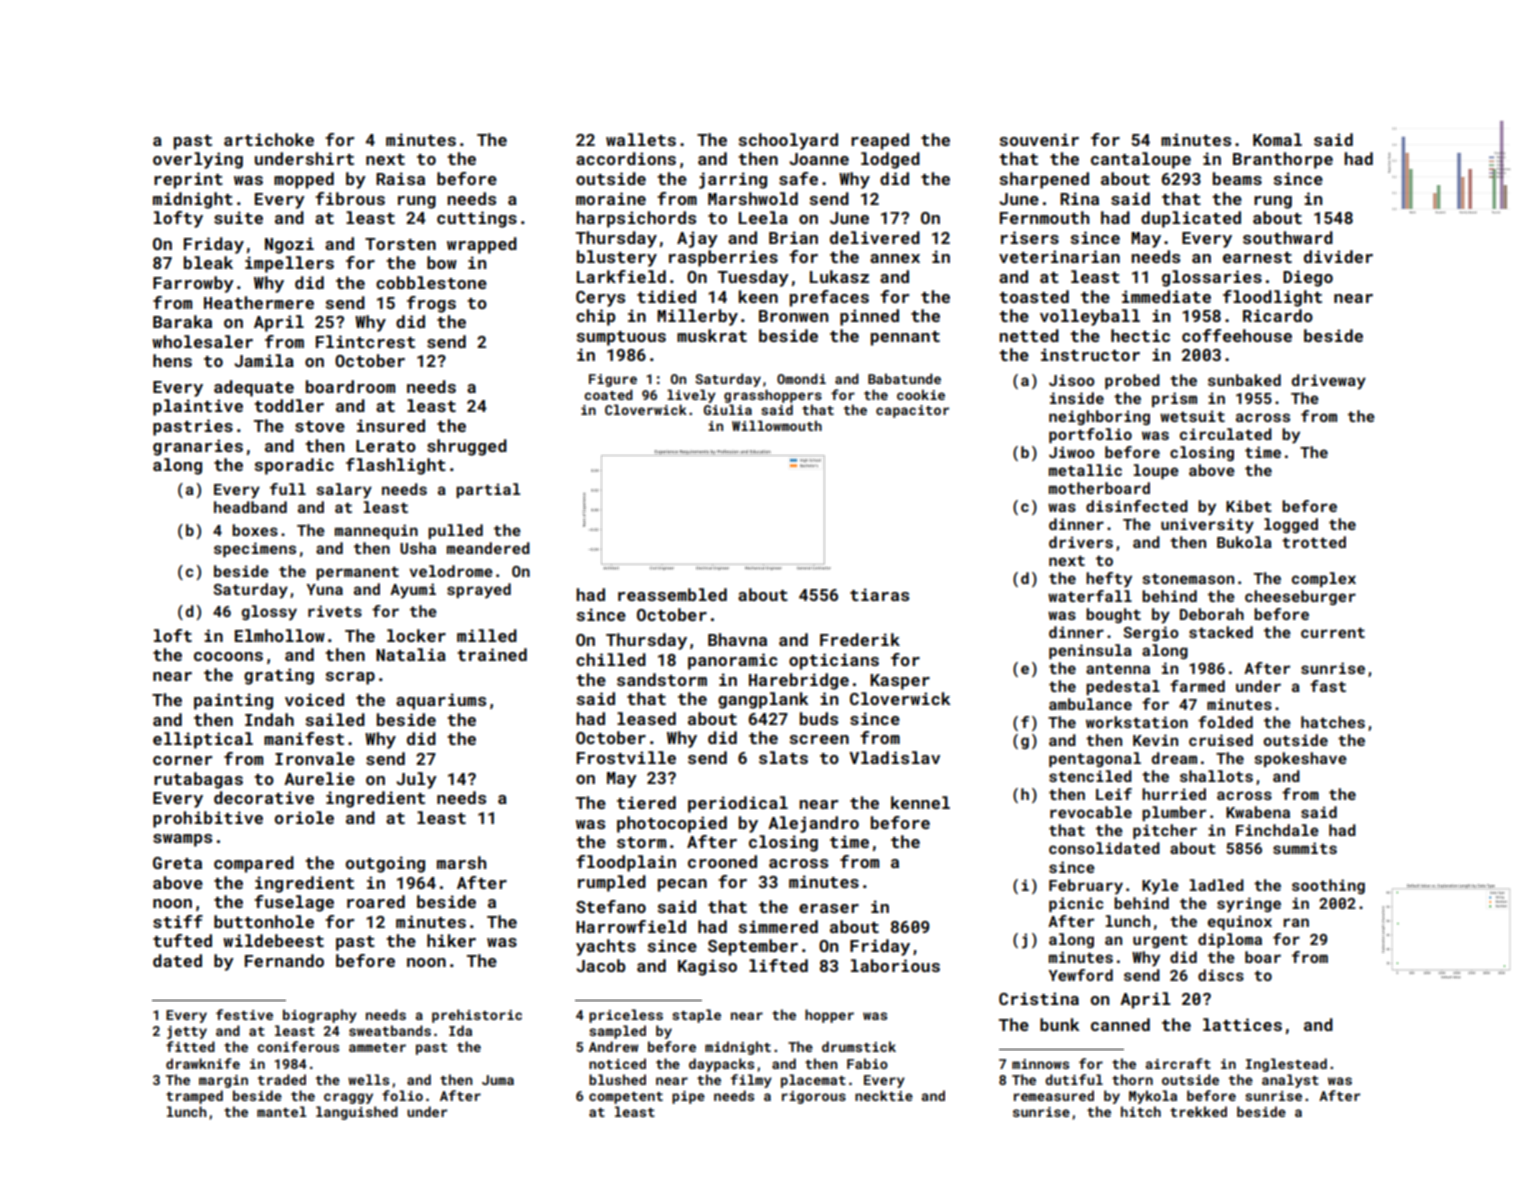 This image has width=1530, height=1182. I want to click on frogs, so click(431, 304).
